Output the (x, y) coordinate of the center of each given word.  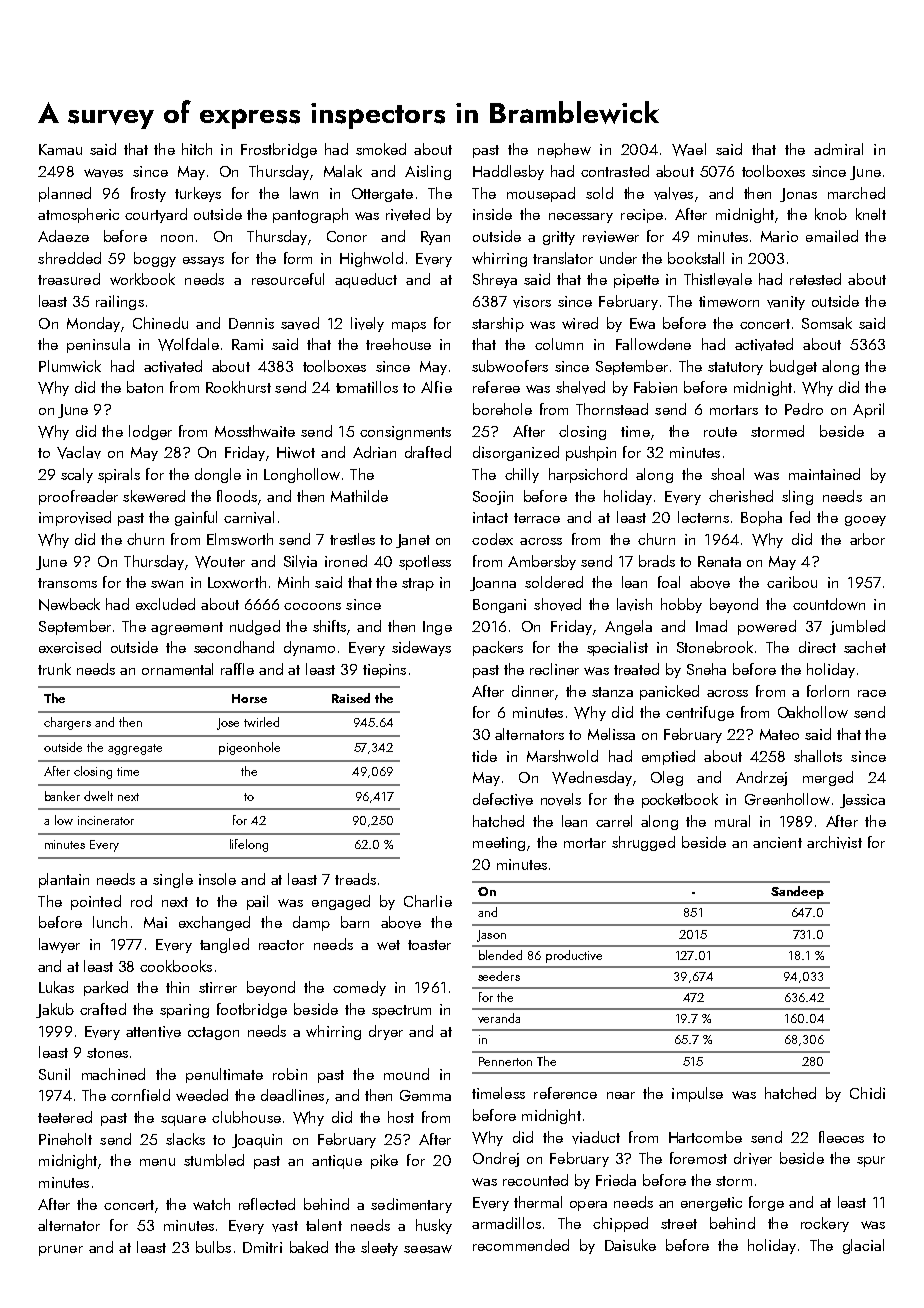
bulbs (213, 1247)
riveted (408, 214)
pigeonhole (249, 748)
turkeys (198, 194)
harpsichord (588, 475)
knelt (871, 214)
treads (355, 879)
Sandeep (797, 892)
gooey (865, 521)
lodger (150, 432)
